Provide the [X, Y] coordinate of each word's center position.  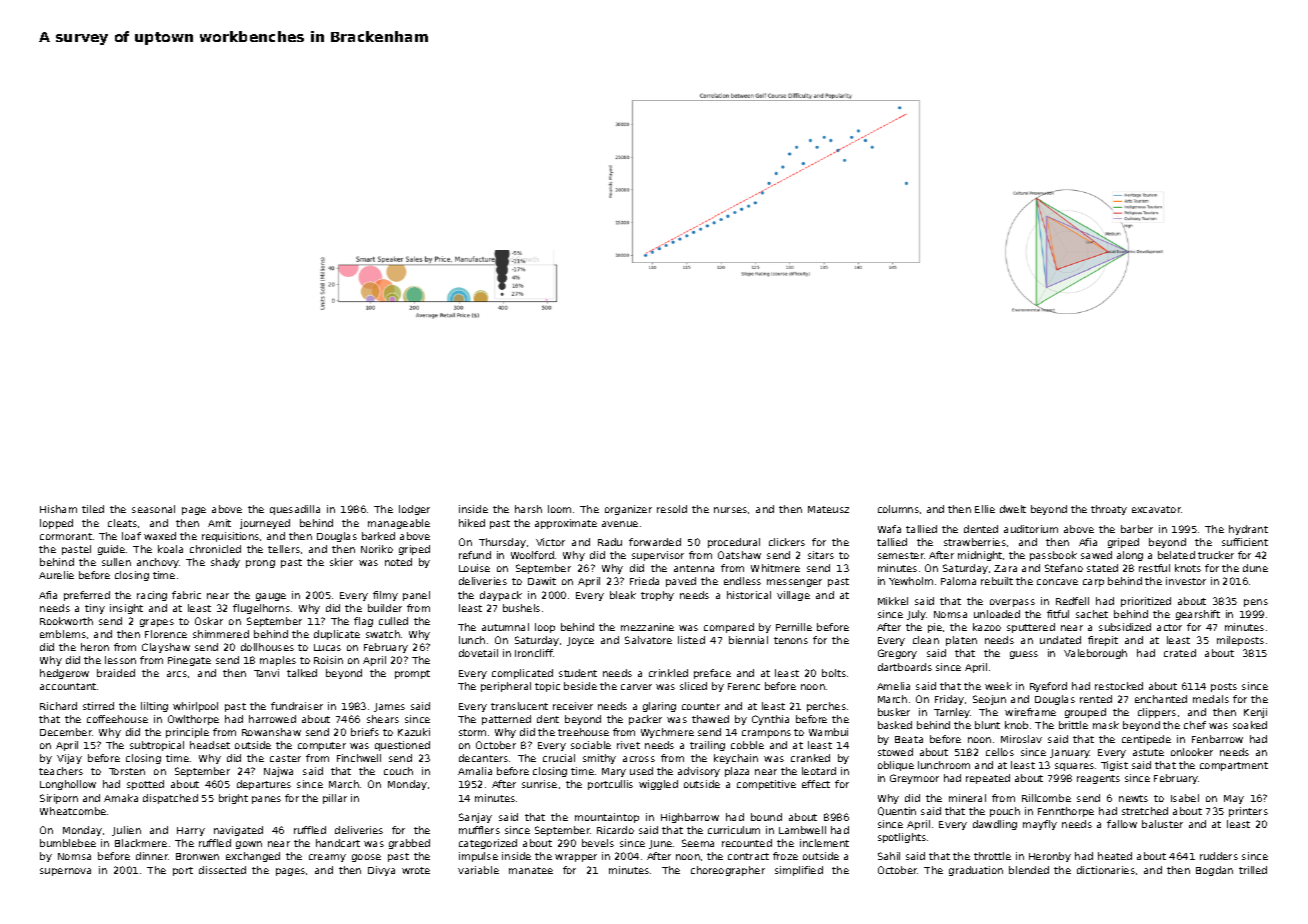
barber [1137, 529]
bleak [623, 595]
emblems [63, 634]
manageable [399, 524]
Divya [381, 871]
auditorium [1031, 529]
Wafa [889, 529]
